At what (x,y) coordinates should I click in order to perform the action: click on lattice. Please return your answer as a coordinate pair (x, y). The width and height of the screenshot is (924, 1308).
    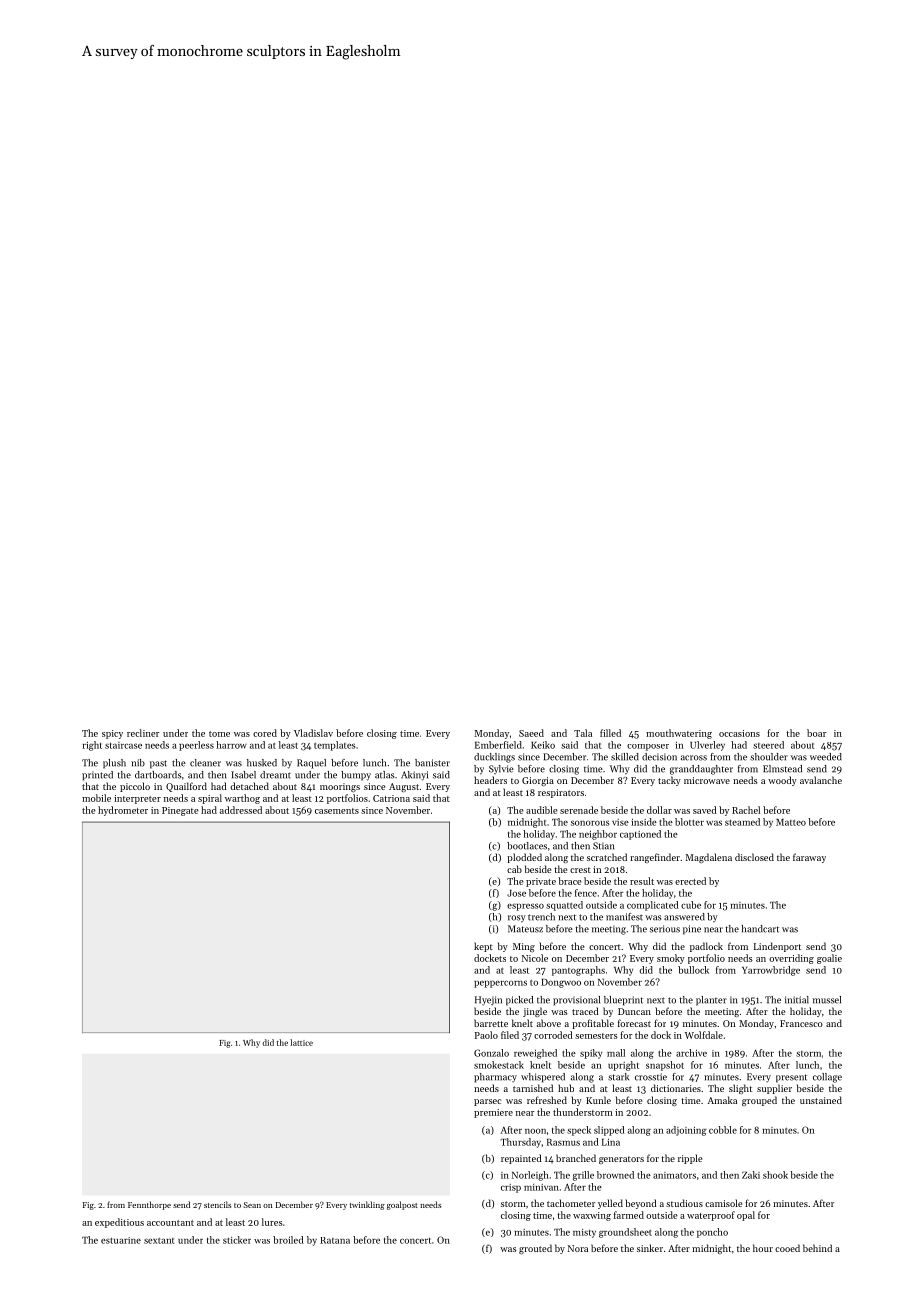
    Looking at the image, I should click on (301, 1042).
